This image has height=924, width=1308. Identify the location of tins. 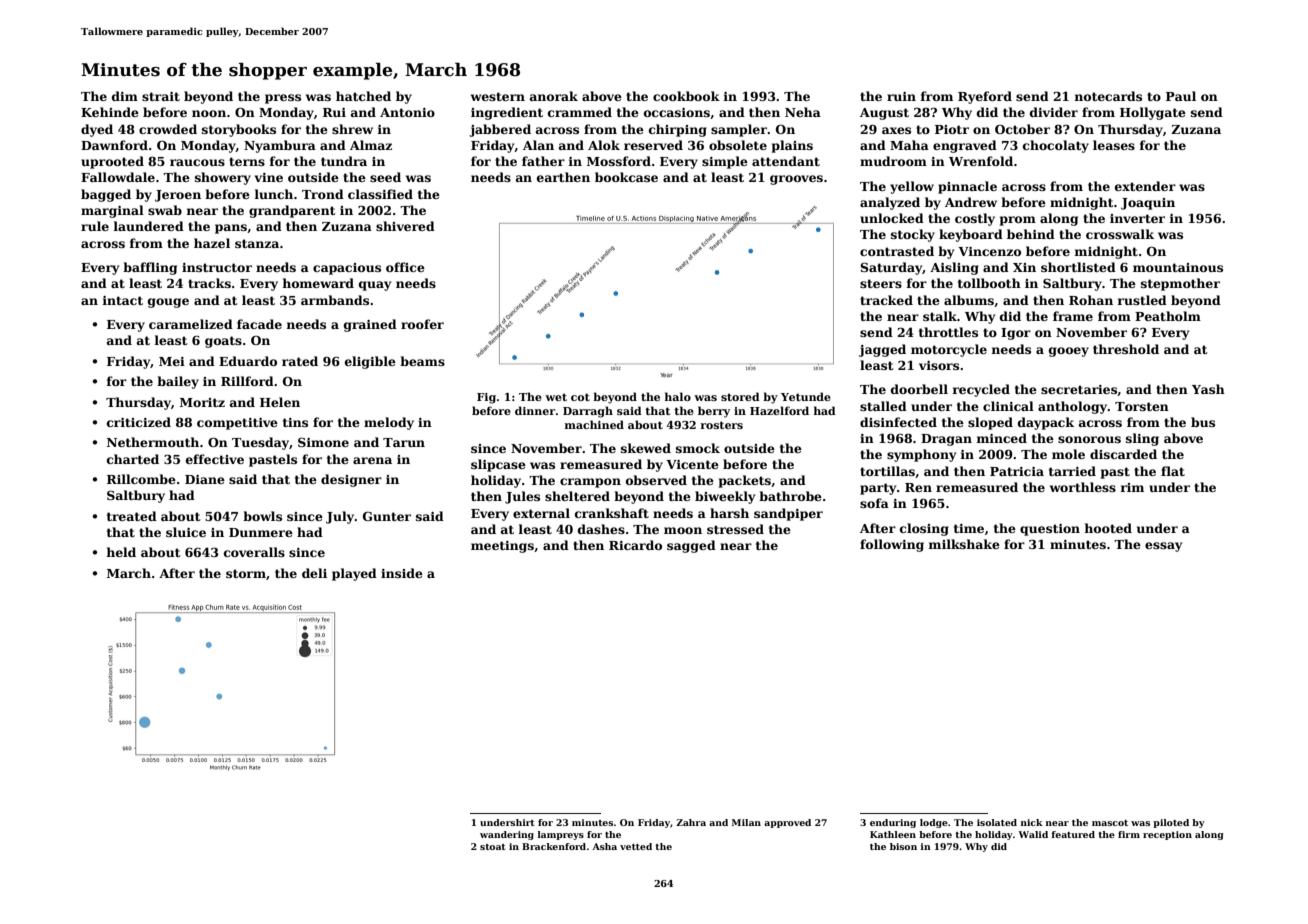
(295, 422).
